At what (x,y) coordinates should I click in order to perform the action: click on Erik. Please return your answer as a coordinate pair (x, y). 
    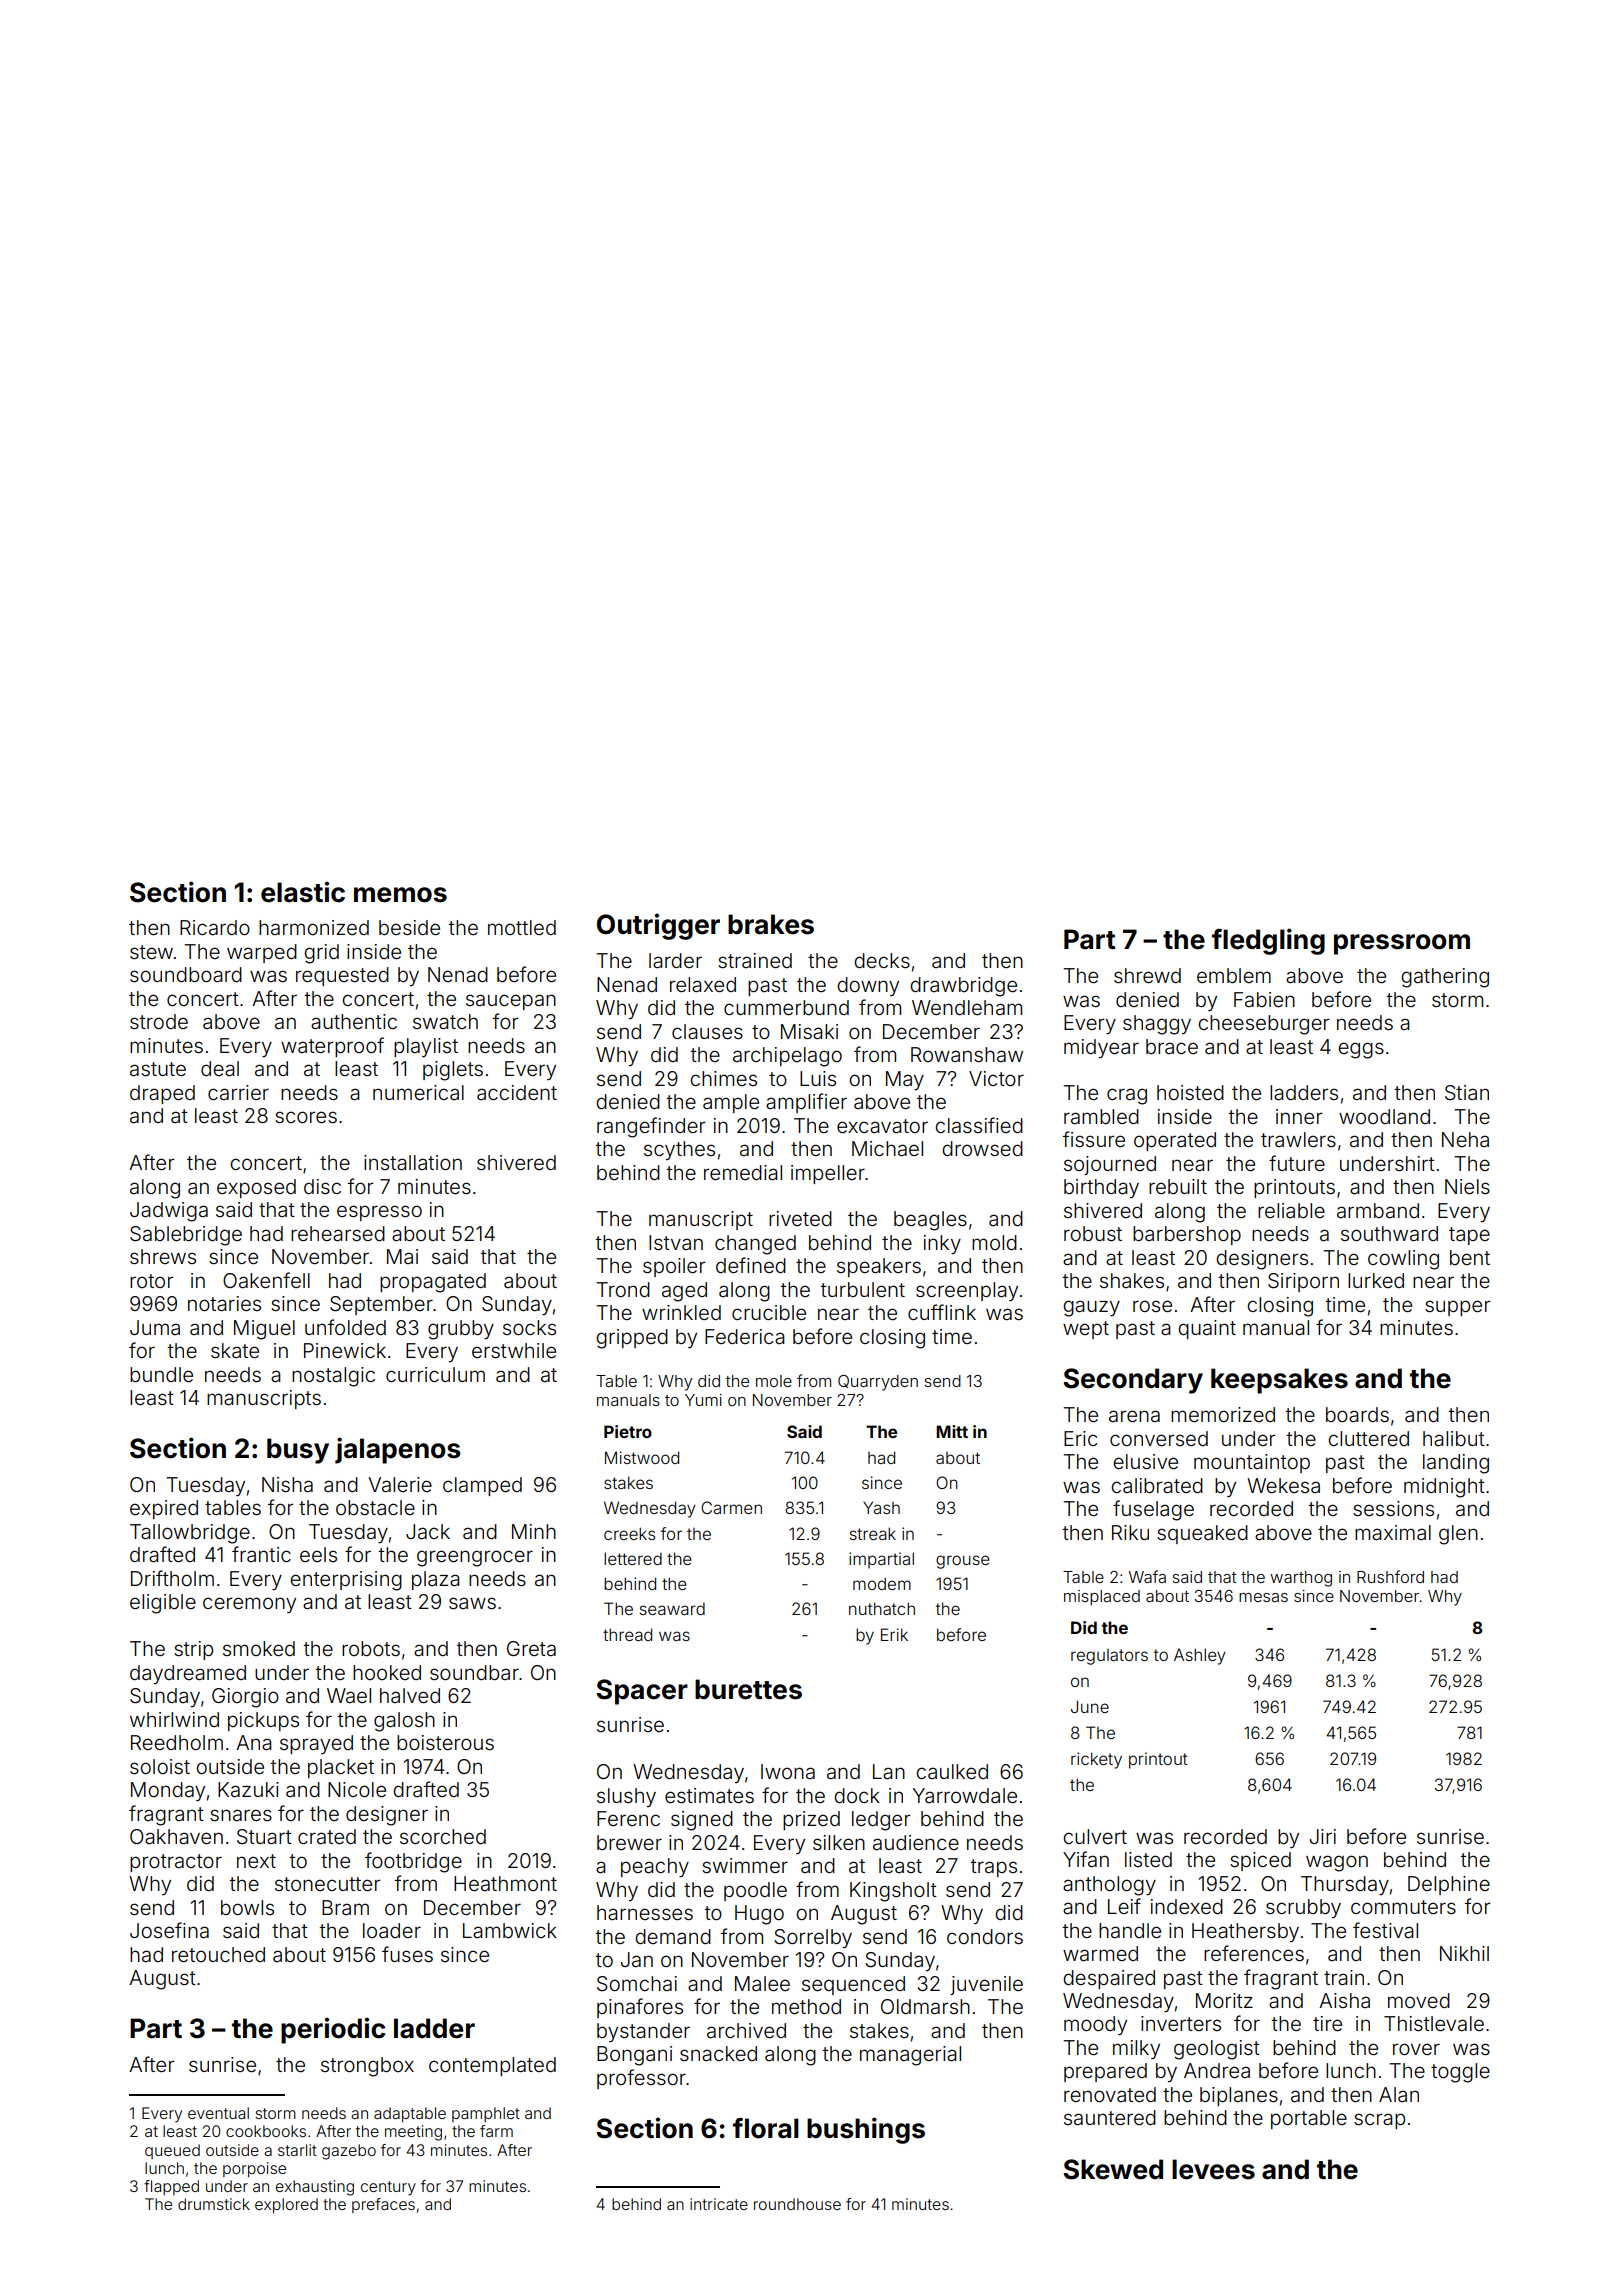
    Looking at the image, I should click on (894, 1634).
